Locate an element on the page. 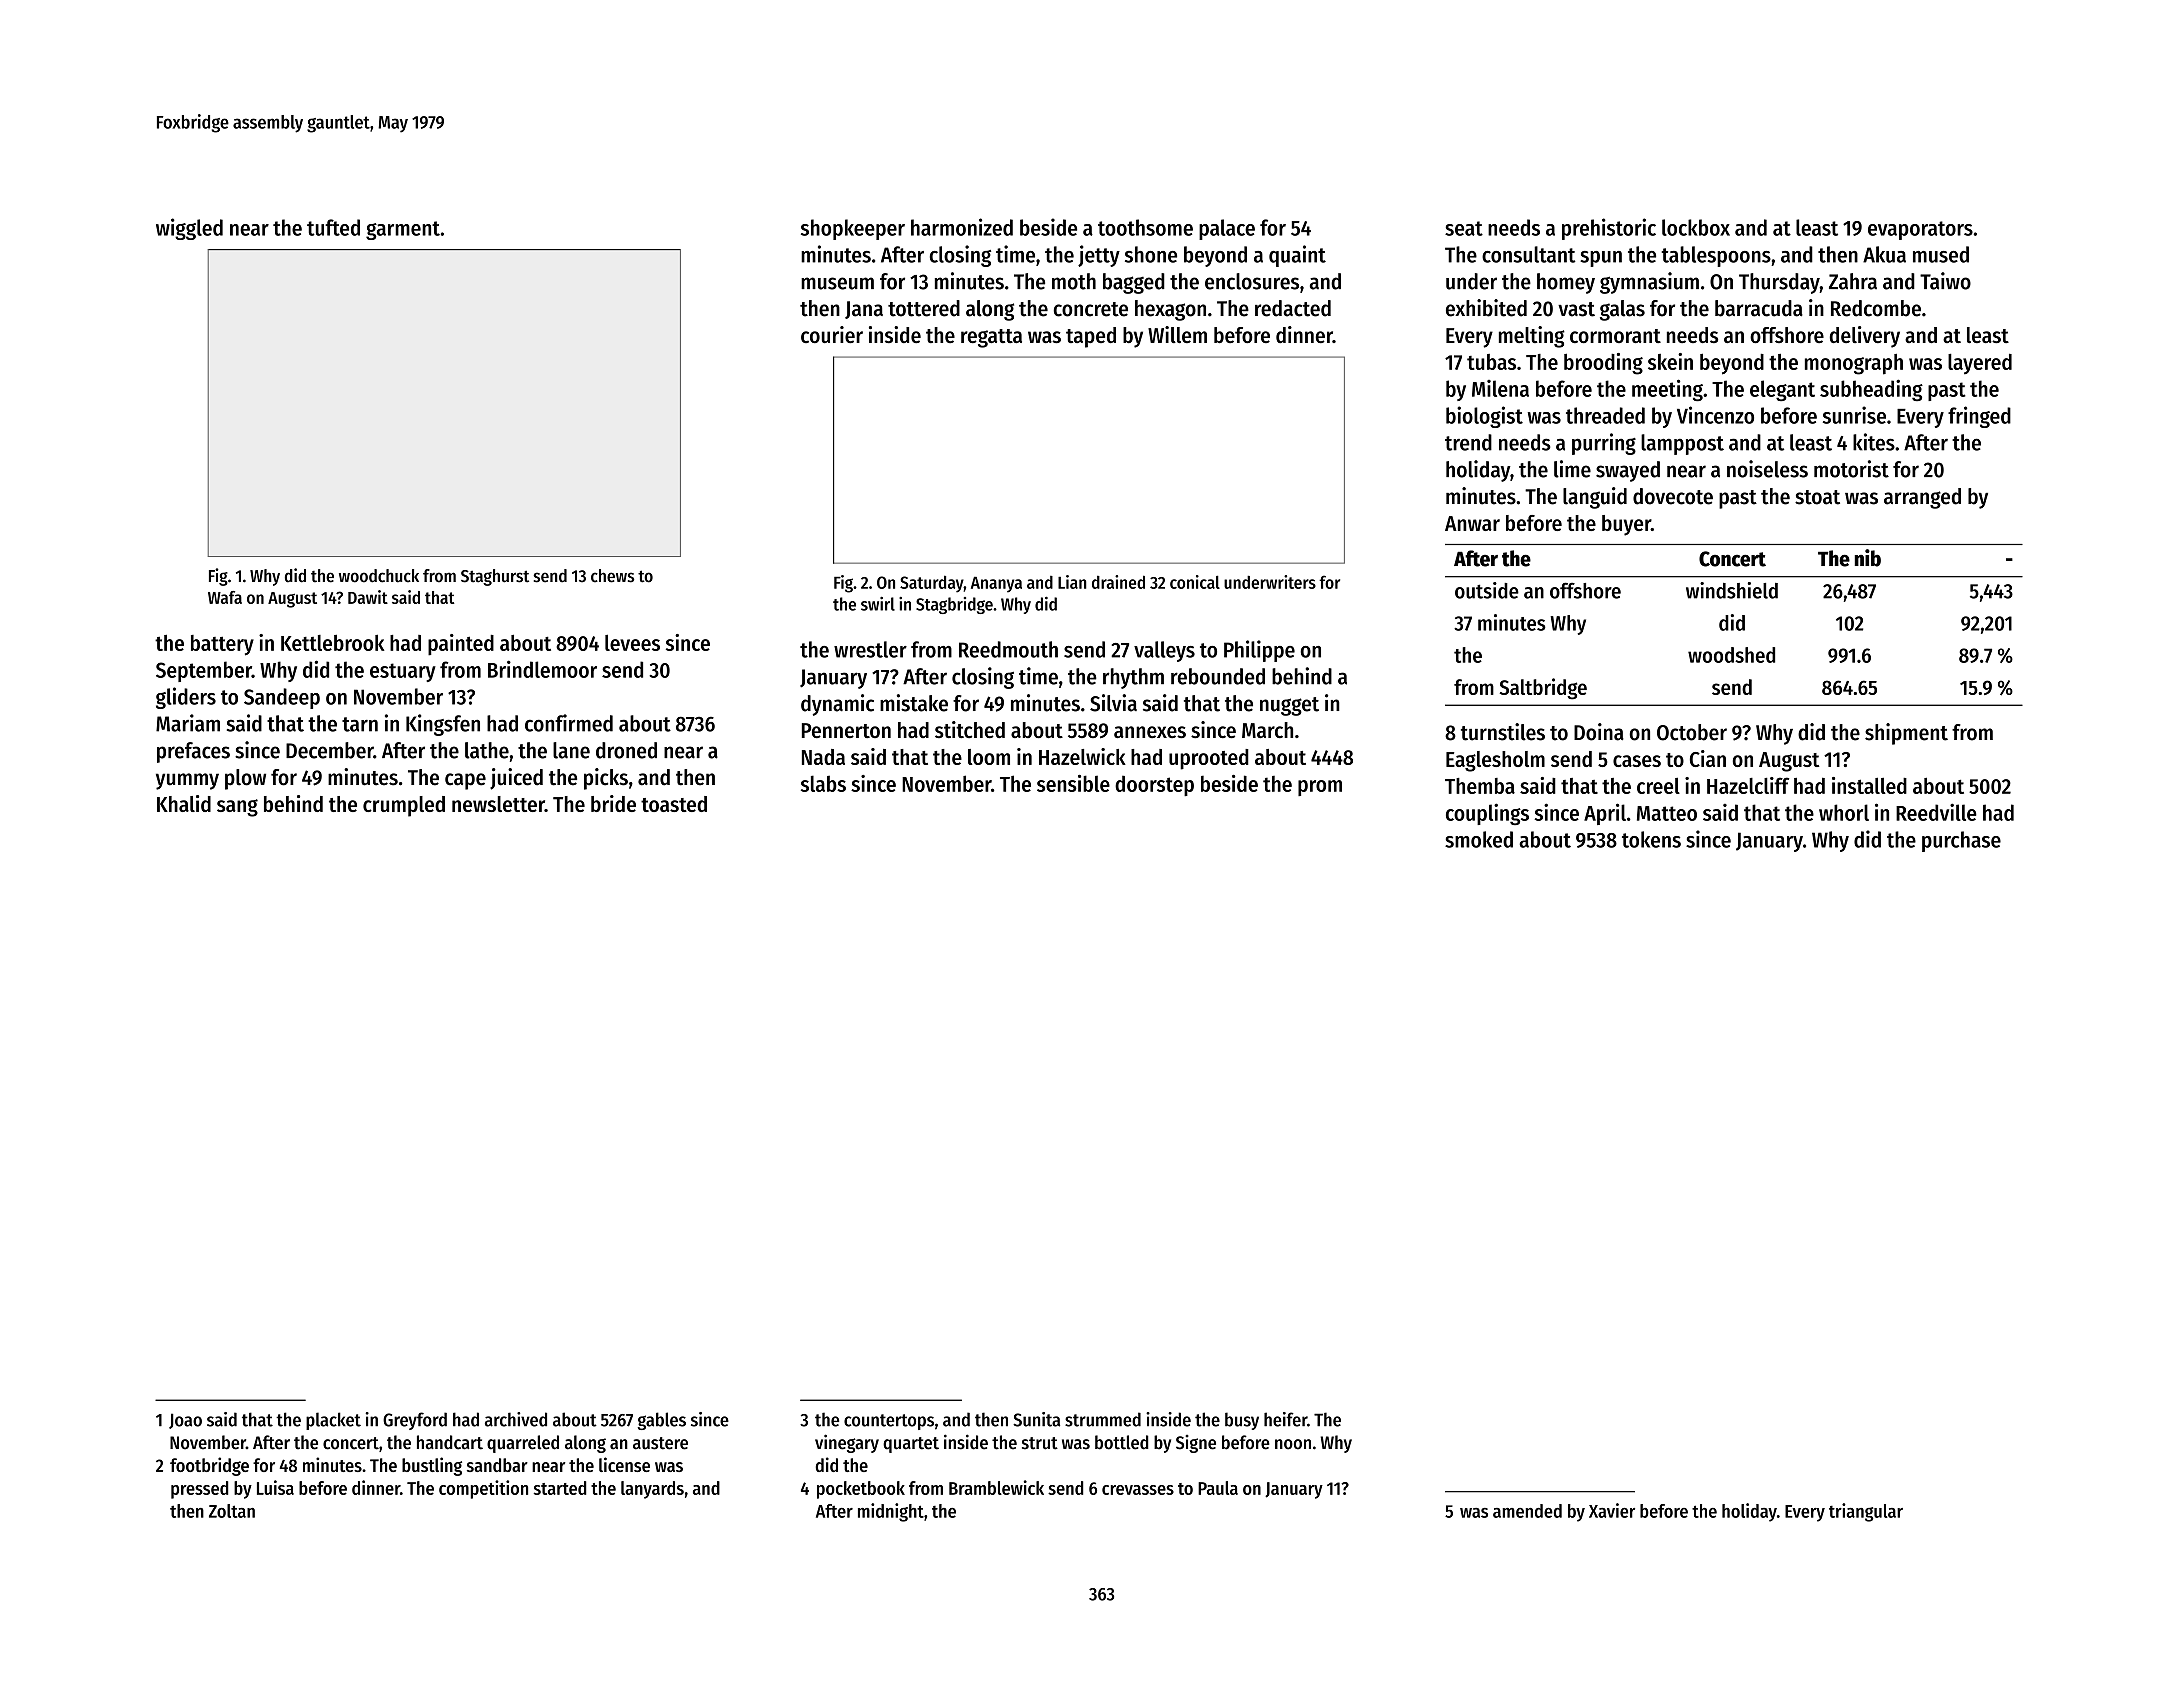 Image resolution: width=2178 pixels, height=1683 pixels. triangular is located at coordinates (1866, 1512).
